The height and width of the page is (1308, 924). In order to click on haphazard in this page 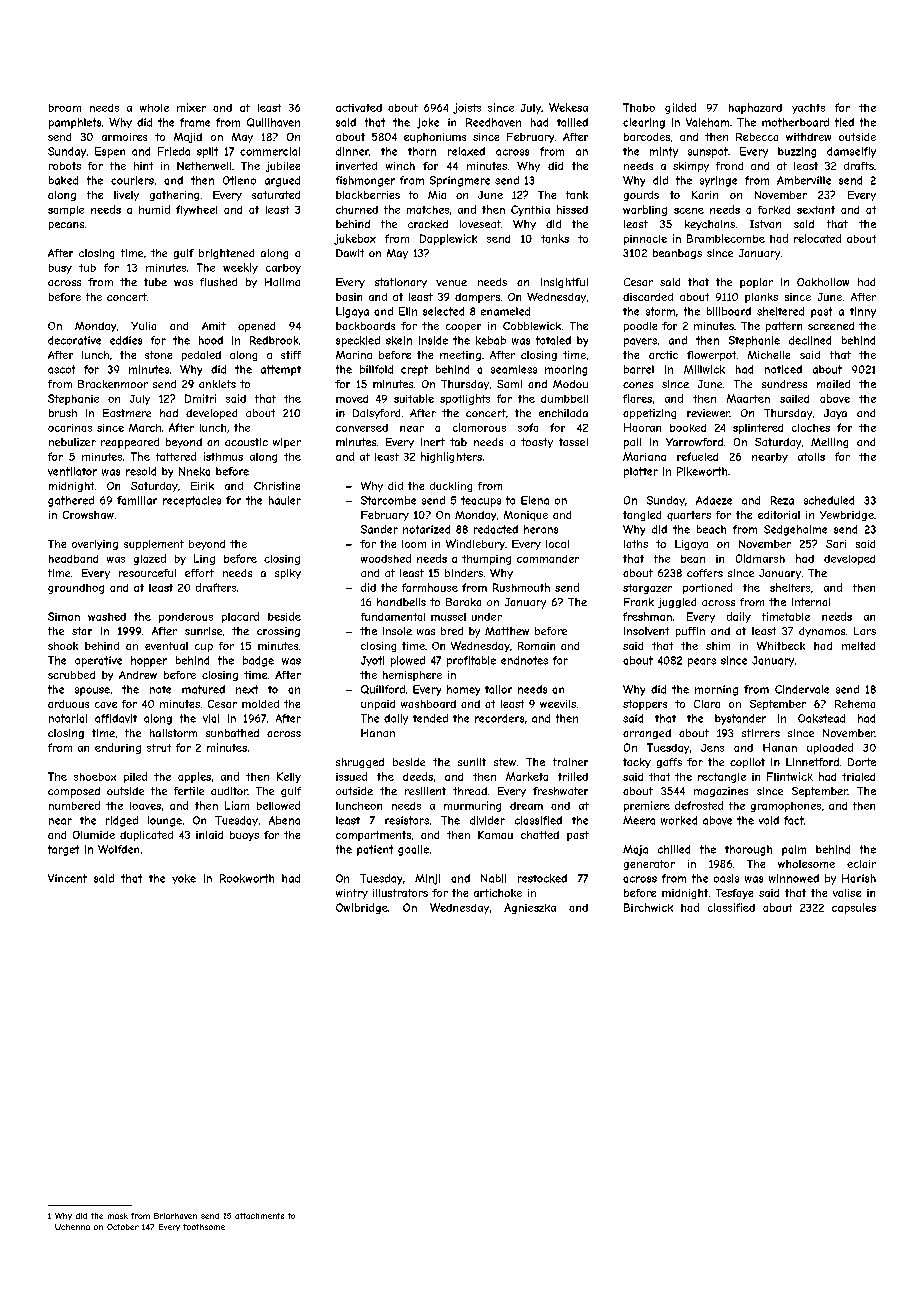, I will do `click(755, 108)`.
